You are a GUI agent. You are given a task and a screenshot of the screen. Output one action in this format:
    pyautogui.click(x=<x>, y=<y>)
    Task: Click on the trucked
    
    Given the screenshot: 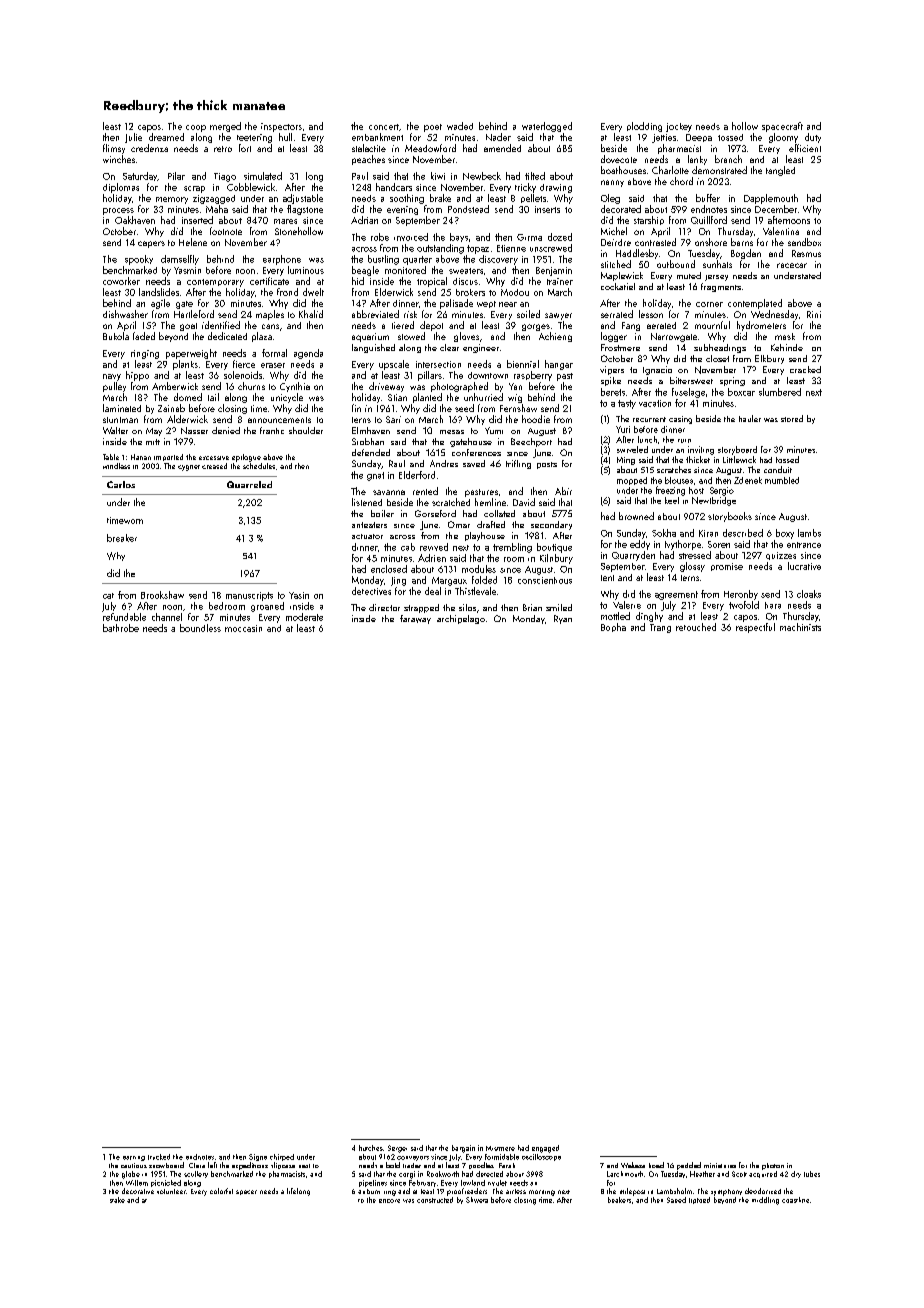 What is the action you would take?
    pyautogui.click(x=159, y=1157)
